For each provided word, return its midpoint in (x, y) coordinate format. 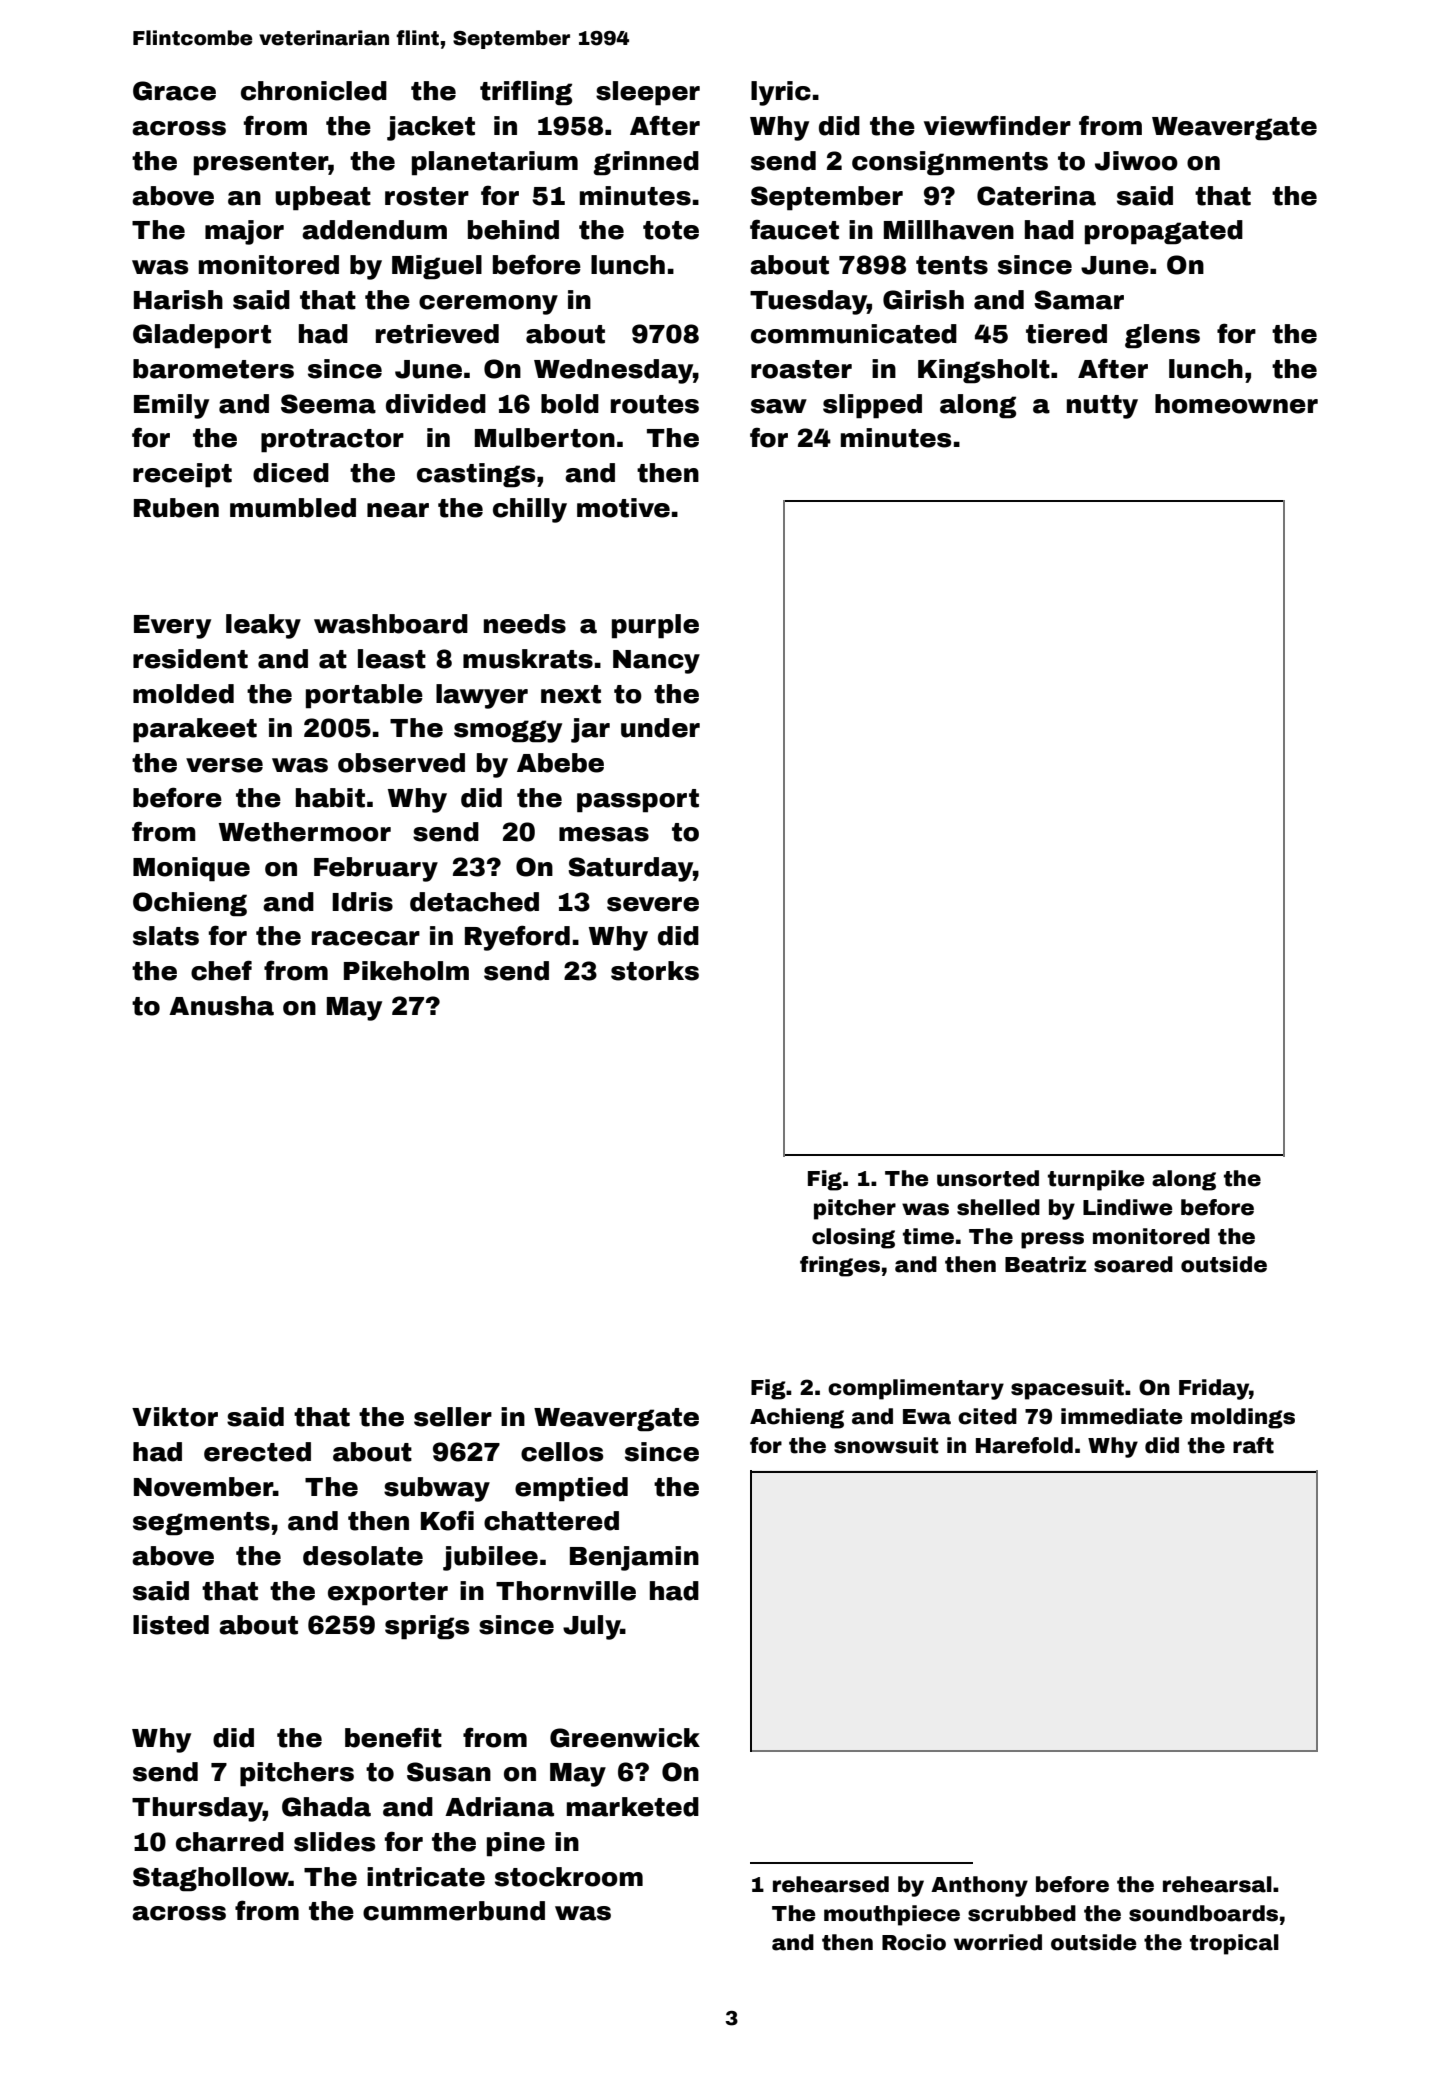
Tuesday (808, 302)
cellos (562, 1452)
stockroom (569, 1877)
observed (401, 763)
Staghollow (211, 1879)
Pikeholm (406, 971)
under (660, 728)
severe (653, 904)
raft (1253, 1445)
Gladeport (202, 336)
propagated (1164, 232)
